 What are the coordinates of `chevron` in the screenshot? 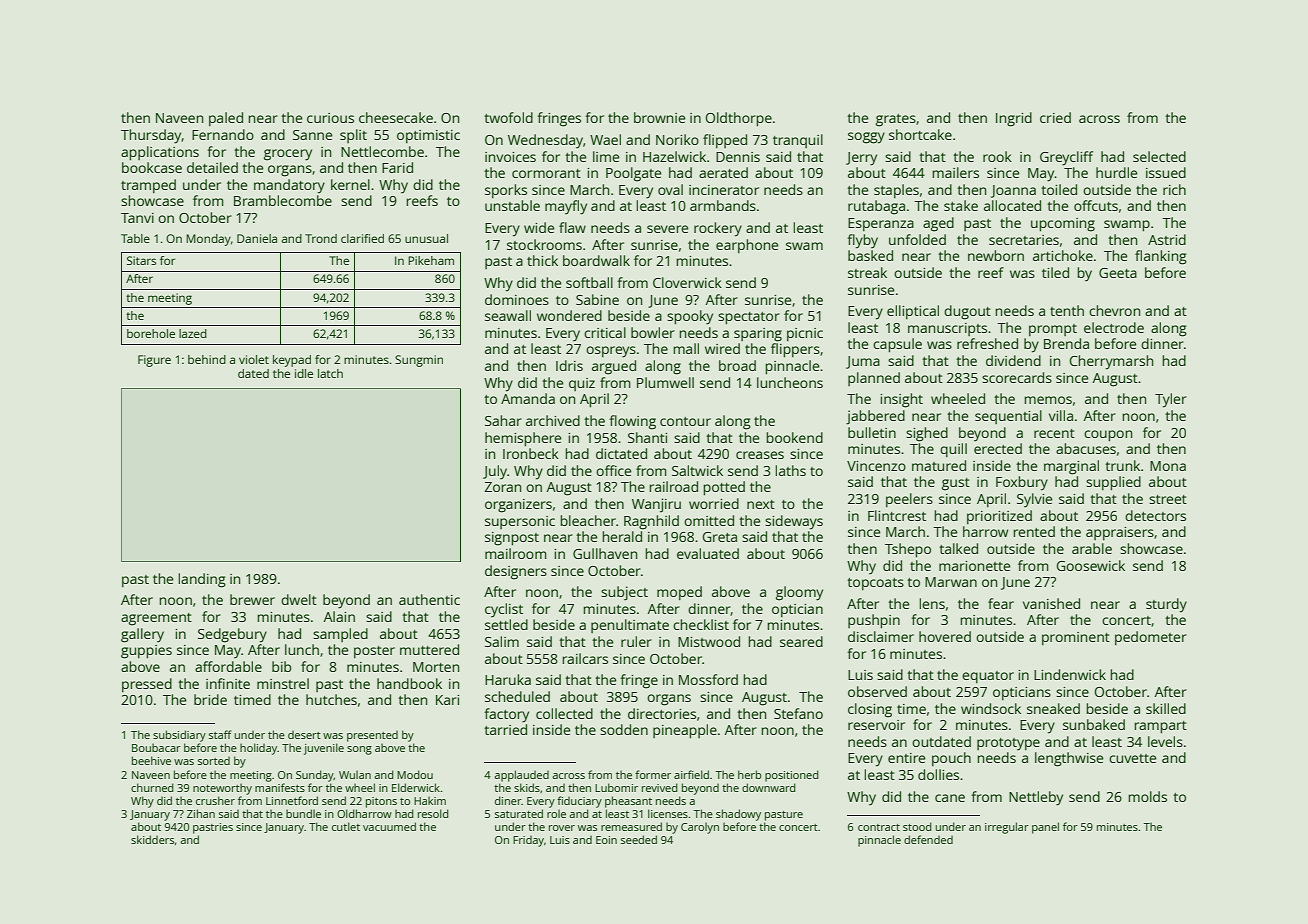 It's located at (1114, 310).
